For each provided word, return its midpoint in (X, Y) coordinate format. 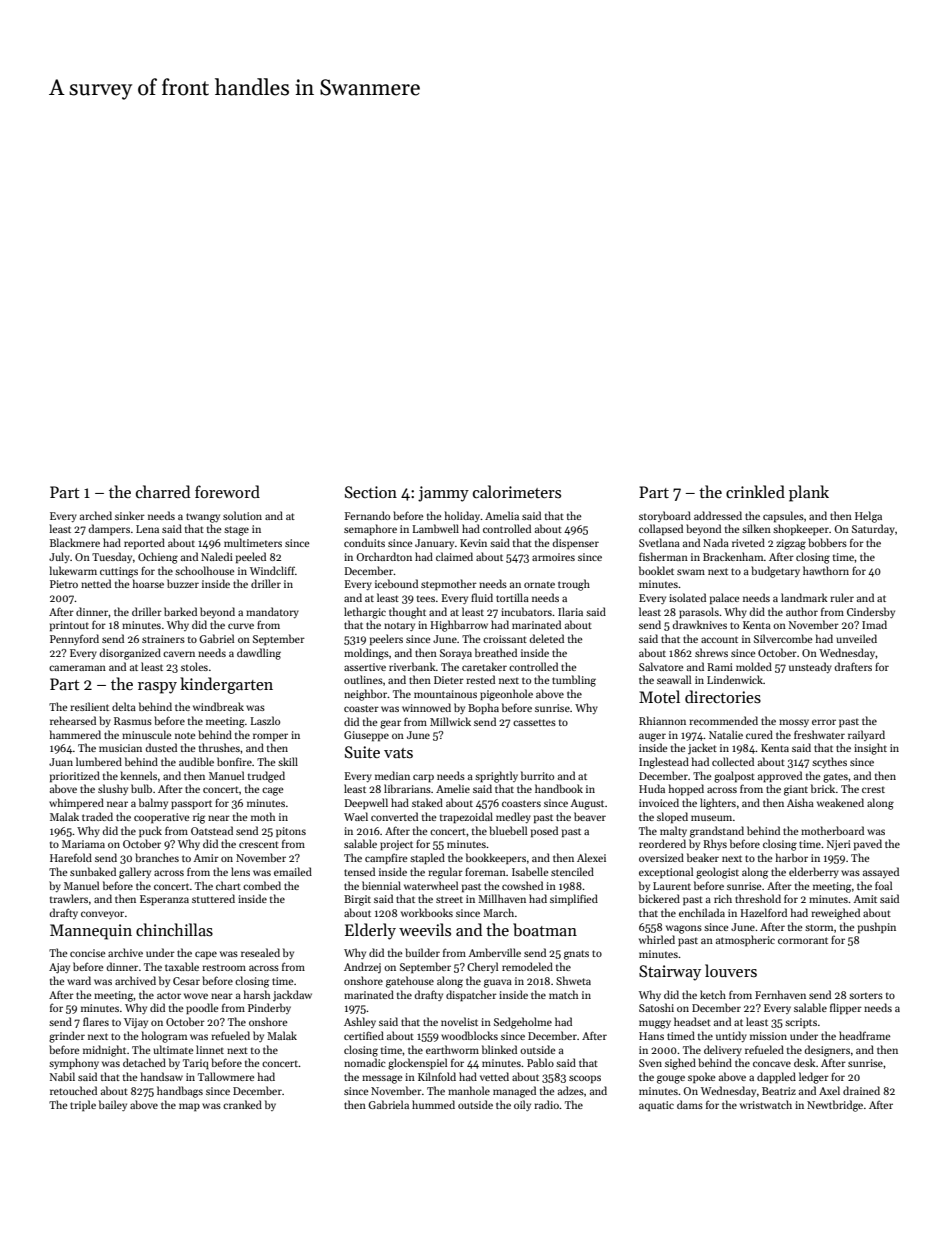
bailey (113, 1105)
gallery (135, 873)
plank (809, 493)
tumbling (574, 681)
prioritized (75, 776)
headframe (865, 1035)
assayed (881, 872)
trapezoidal (466, 818)
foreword (227, 491)
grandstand (717, 832)
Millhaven (502, 898)
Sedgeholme (523, 1023)
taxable (182, 966)
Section (371, 492)
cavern (179, 654)
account (719, 639)
